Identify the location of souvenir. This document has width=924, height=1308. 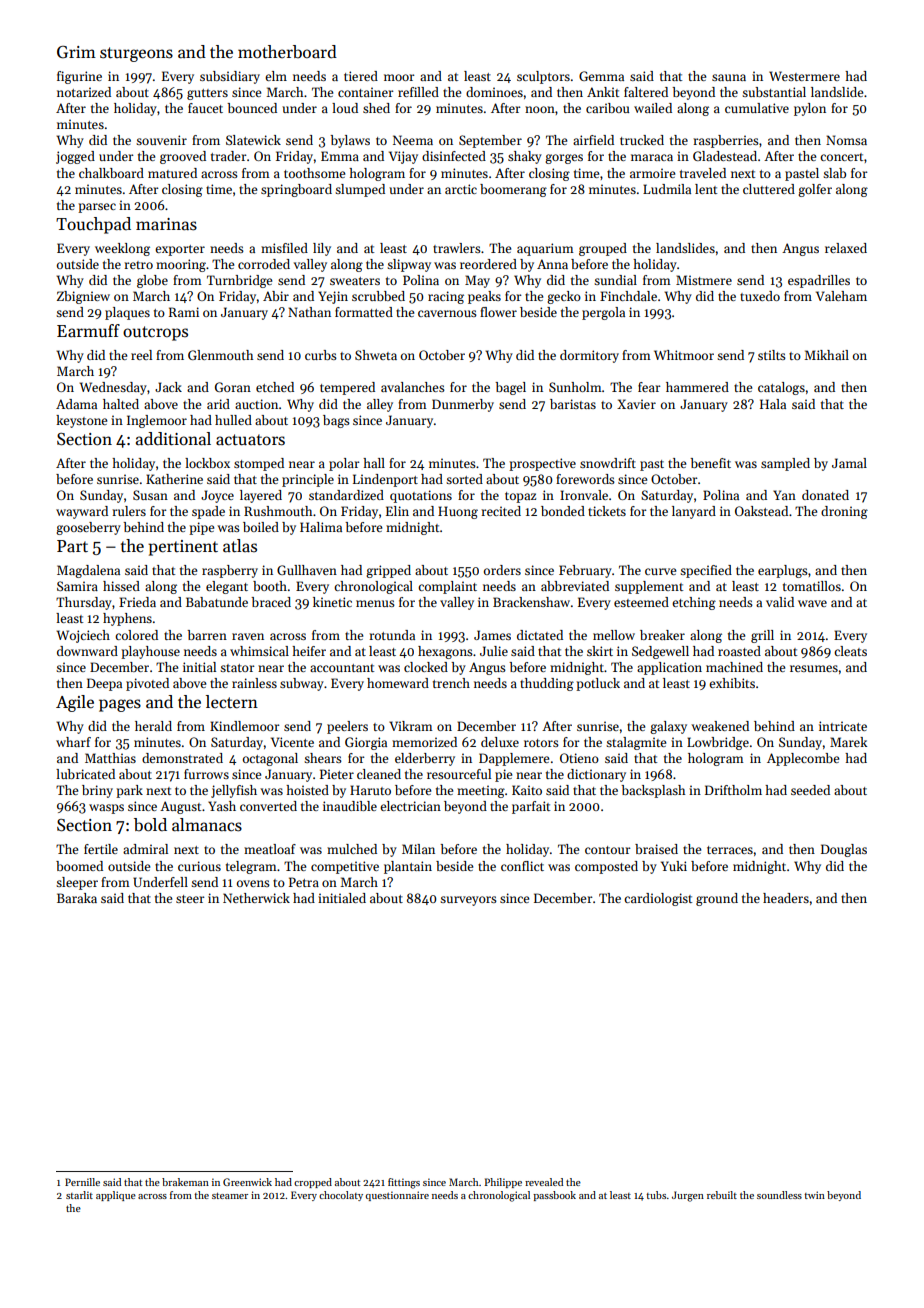
(161, 140).
